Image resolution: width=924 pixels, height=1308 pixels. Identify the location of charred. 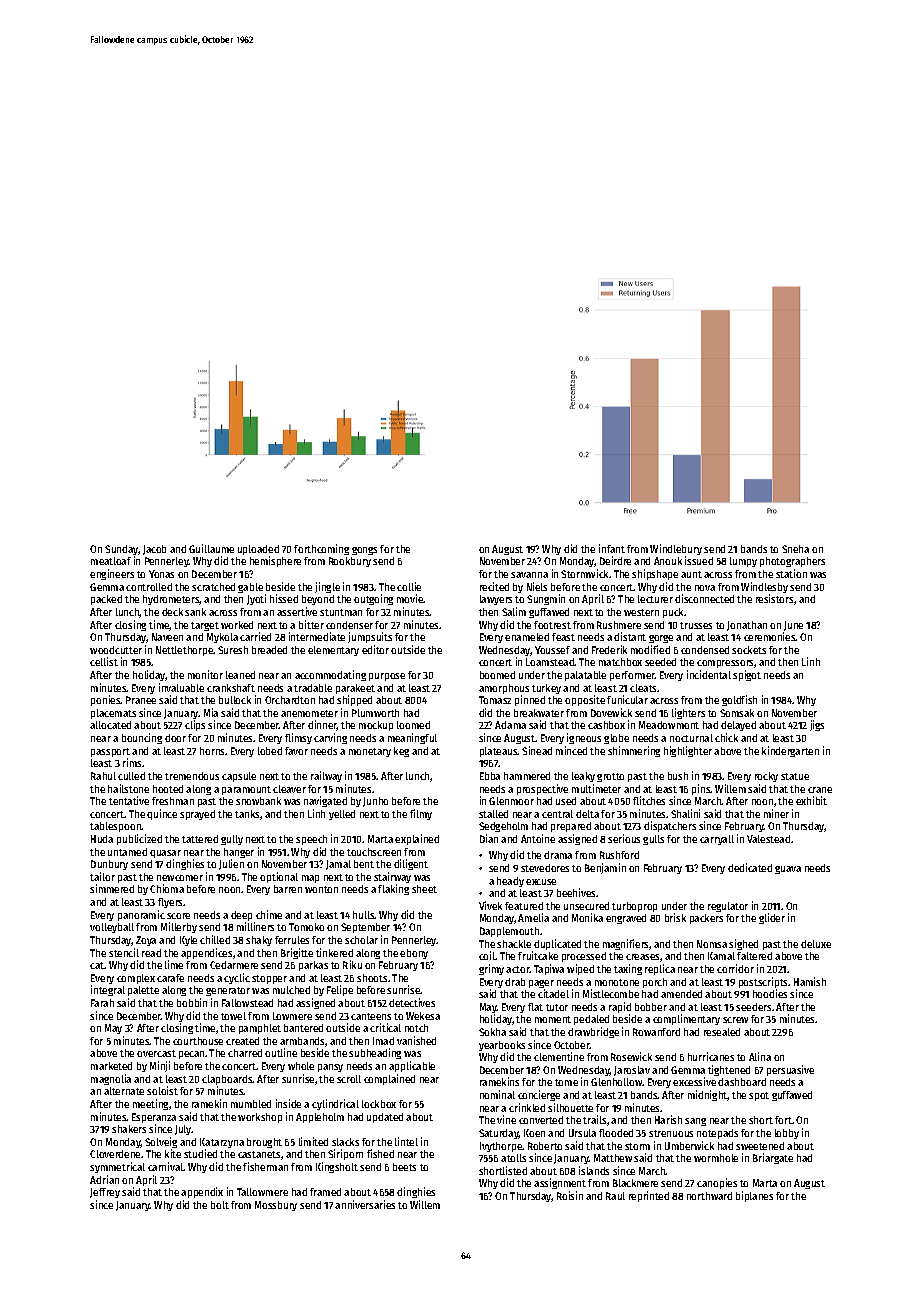
(245, 1053).
